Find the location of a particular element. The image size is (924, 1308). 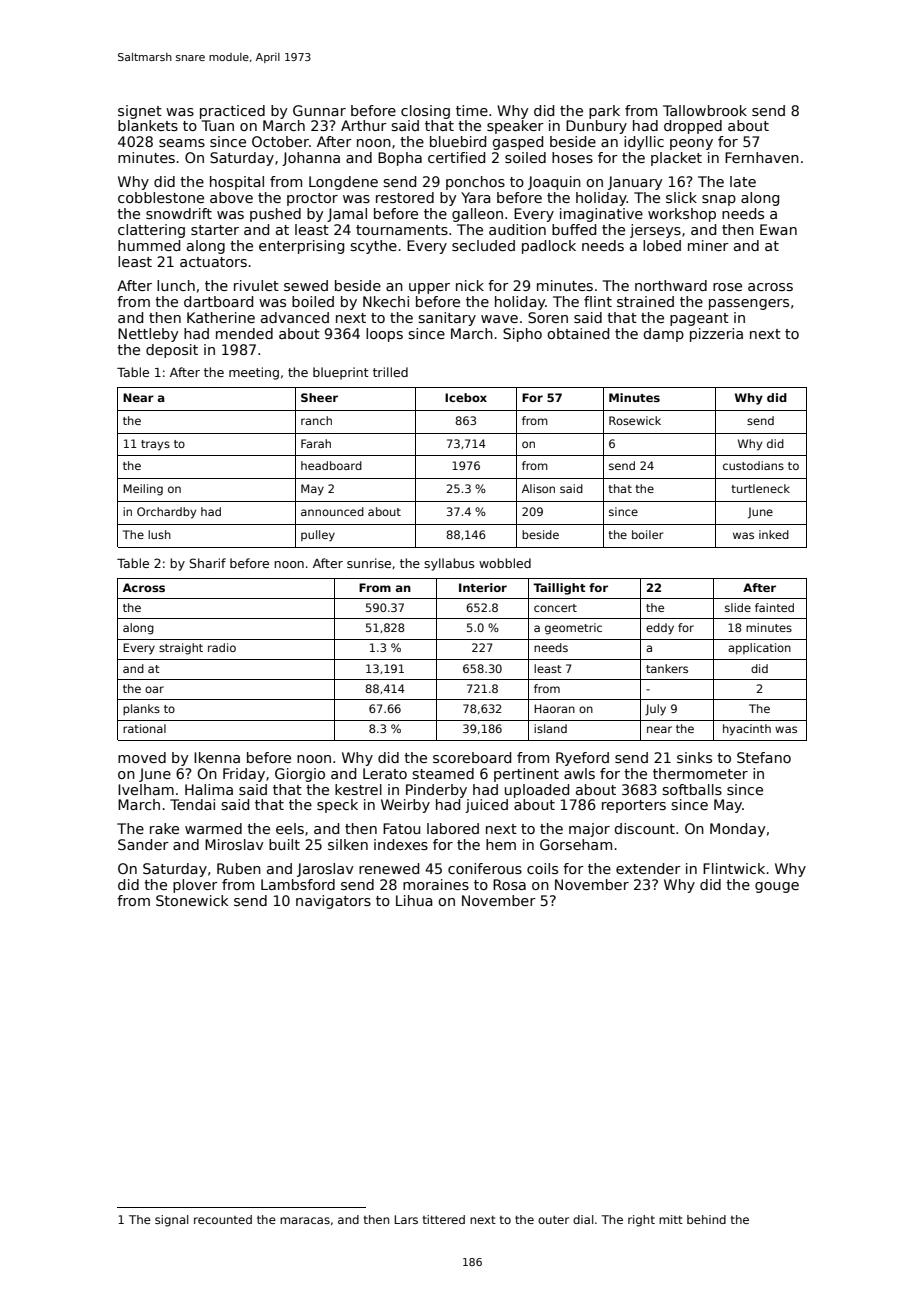

coils is located at coordinates (542, 868).
